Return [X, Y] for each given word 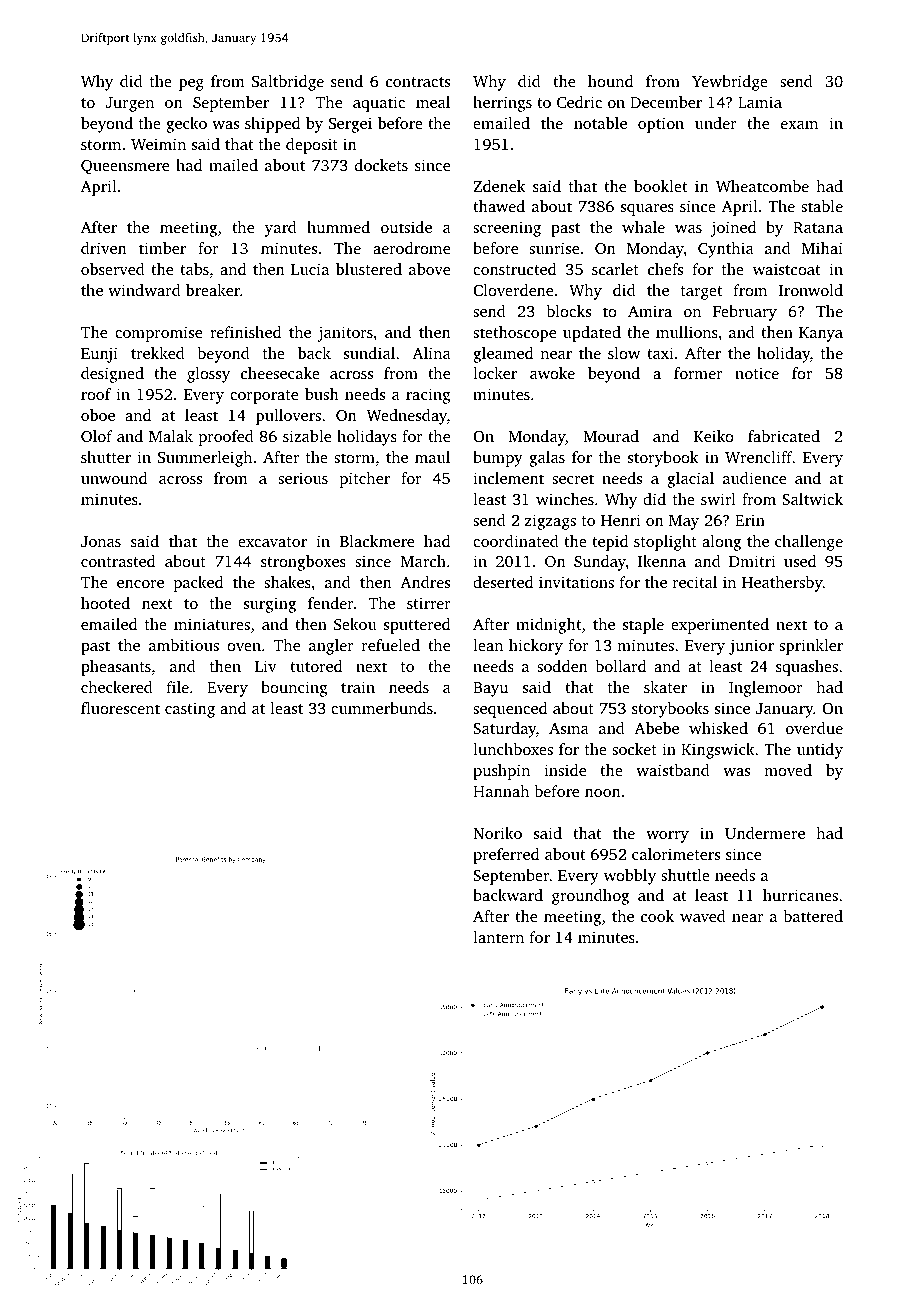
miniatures [212, 624]
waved [703, 916]
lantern [498, 937]
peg [191, 85]
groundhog [590, 897]
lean [488, 645]
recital [695, 582]
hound [610, 81]
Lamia [760, 102]
